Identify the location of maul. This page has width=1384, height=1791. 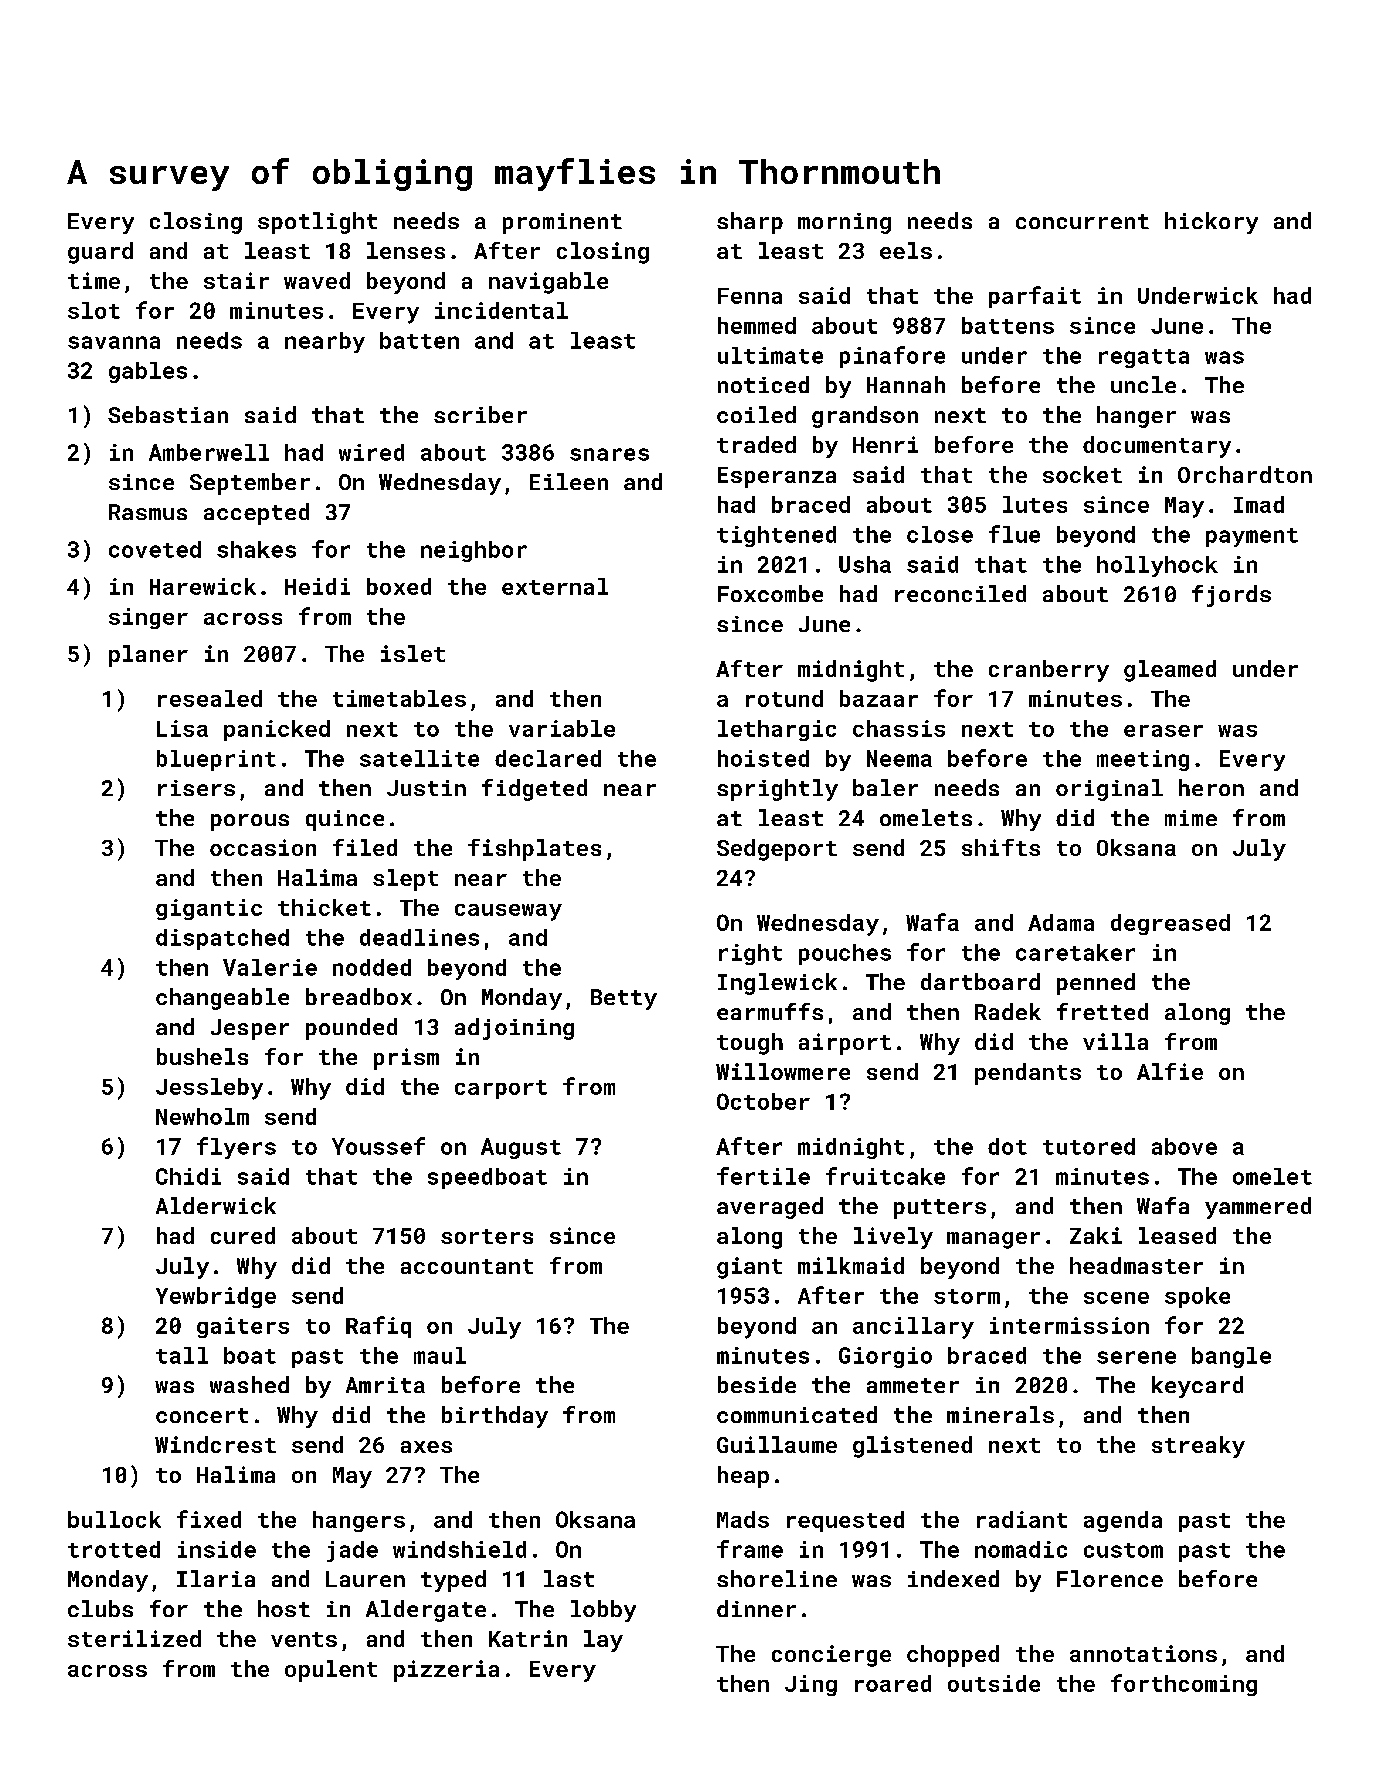
(440, 1355).
